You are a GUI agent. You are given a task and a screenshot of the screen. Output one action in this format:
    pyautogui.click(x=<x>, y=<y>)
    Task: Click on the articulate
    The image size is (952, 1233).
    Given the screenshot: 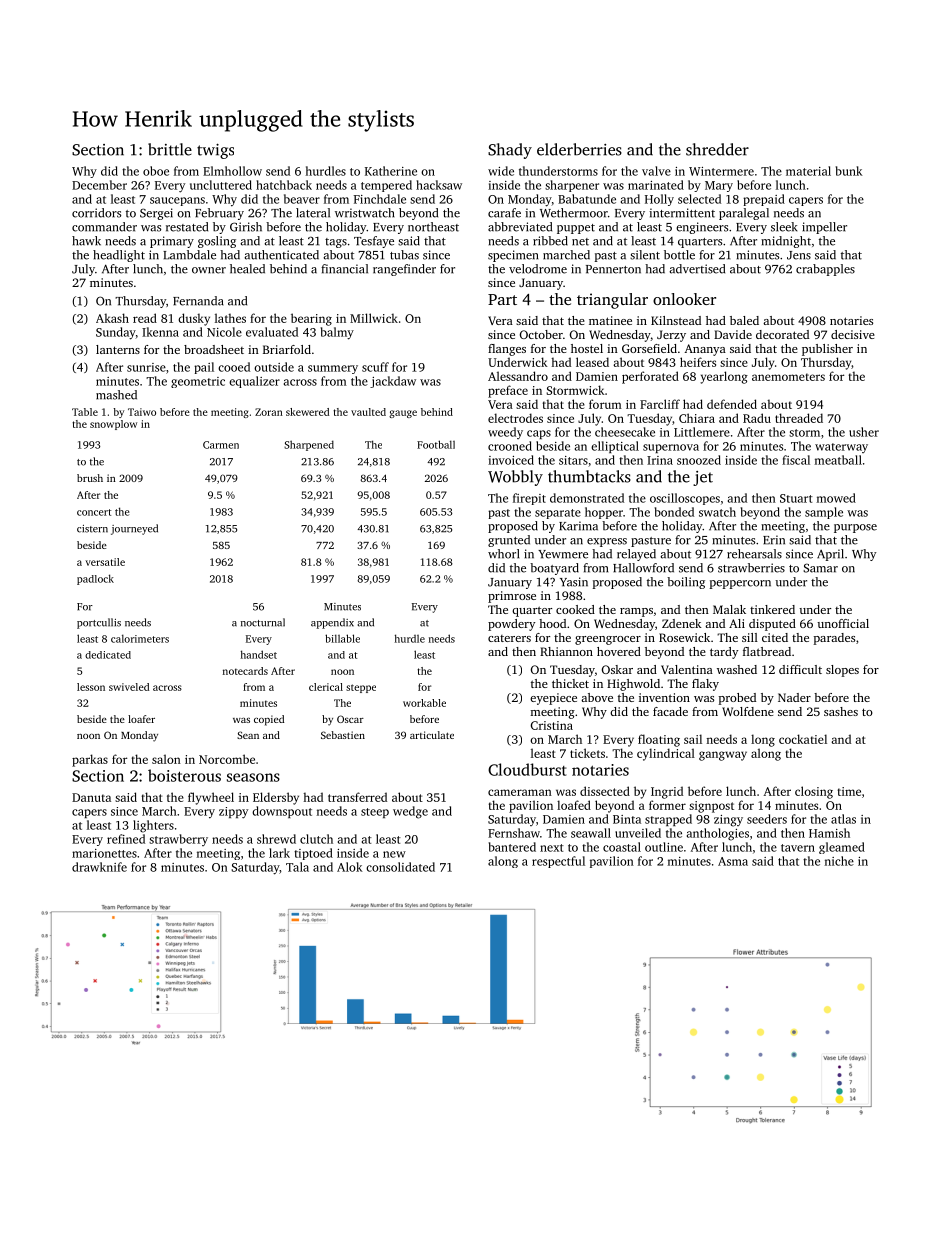 What is the action you would take?
    pyautogui.click(x=432, y=735)
